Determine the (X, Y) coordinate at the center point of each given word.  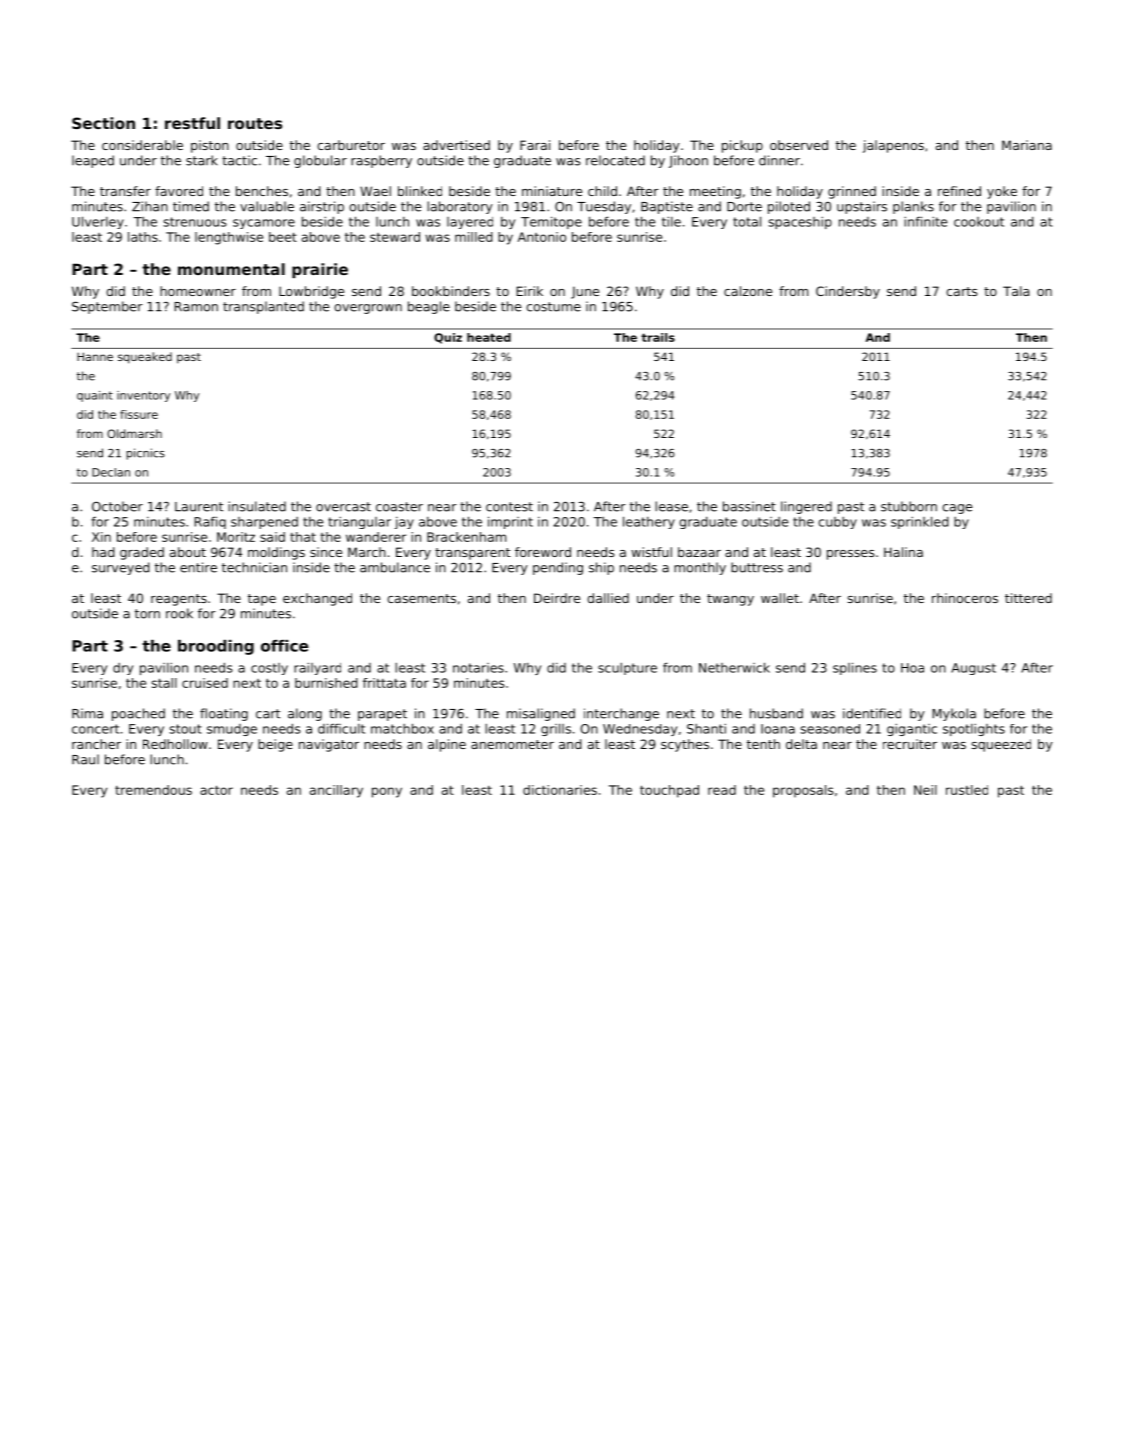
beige (275, 745)
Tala (1016, 291)
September (107, 307)
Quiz (448, 338)
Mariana (1027, 145)
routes (255, 123)
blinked (420, 191)
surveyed (121, 568)
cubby (838, 523)
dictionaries (560, 790)
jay (404, 523)
